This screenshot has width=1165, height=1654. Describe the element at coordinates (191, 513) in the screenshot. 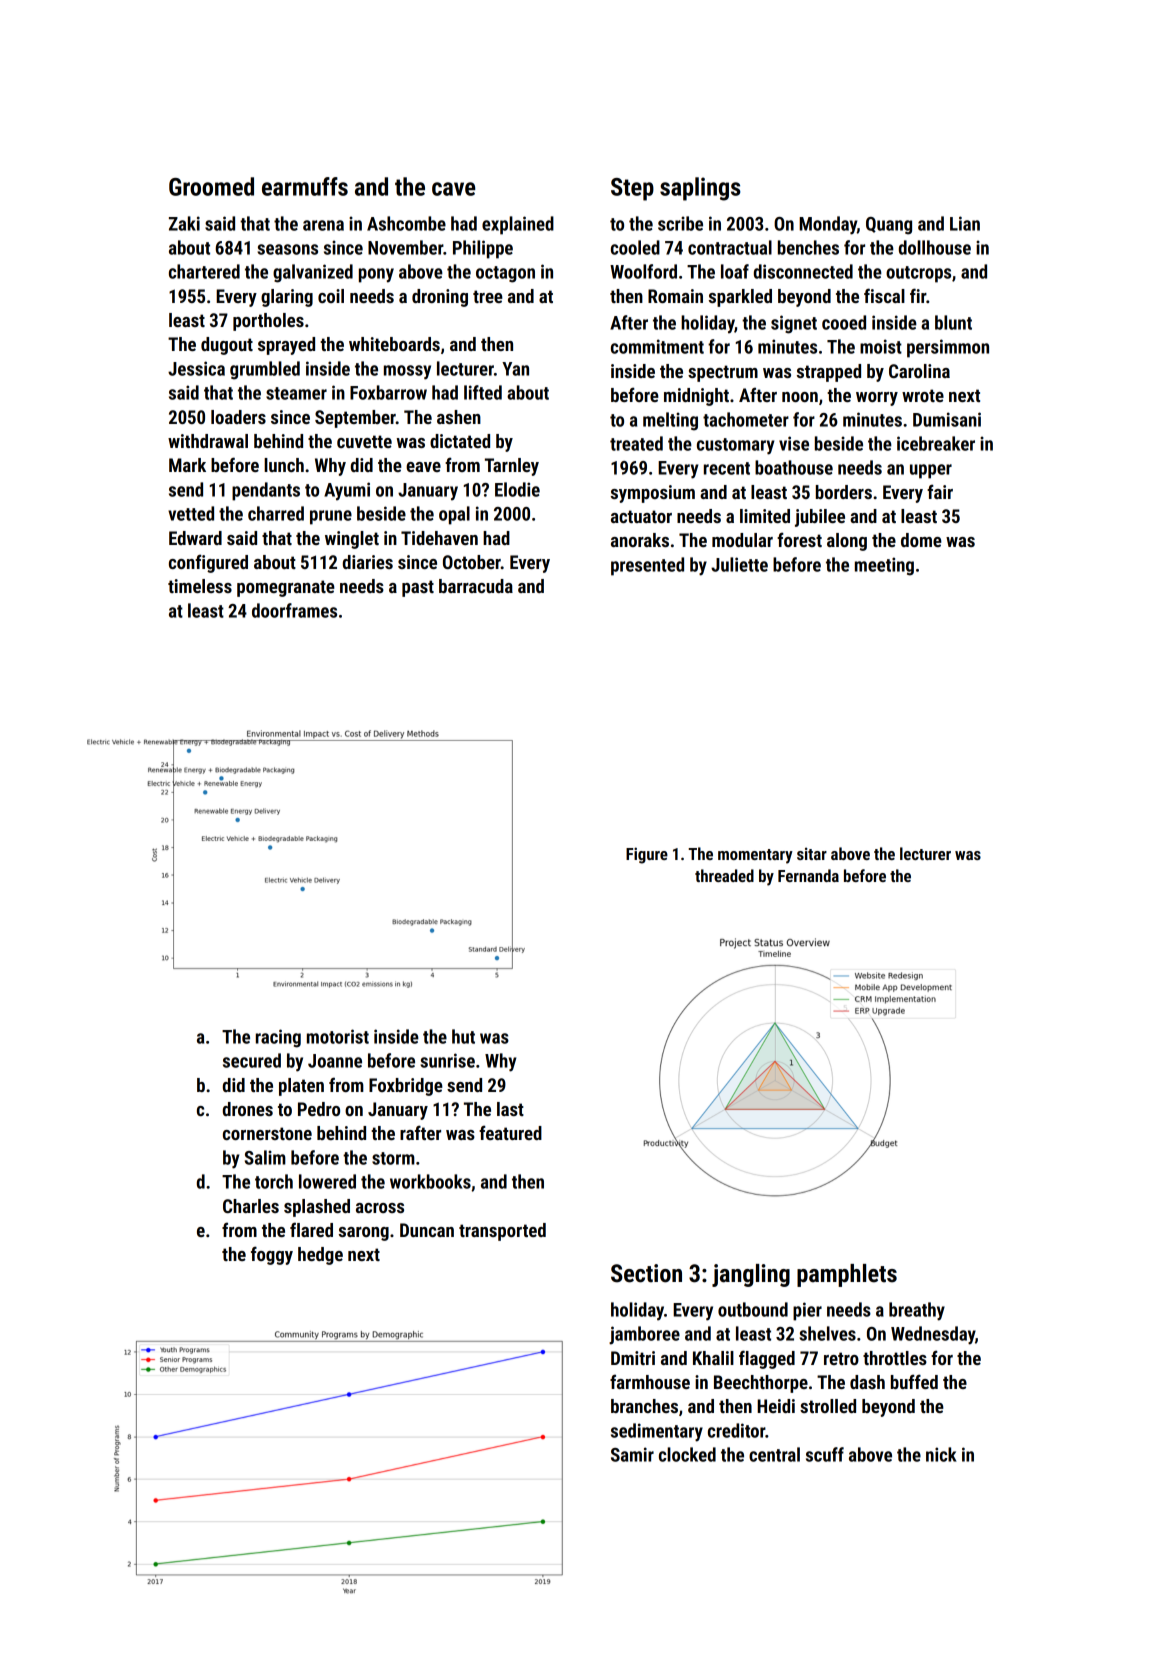

I see `vetted` at that location.
